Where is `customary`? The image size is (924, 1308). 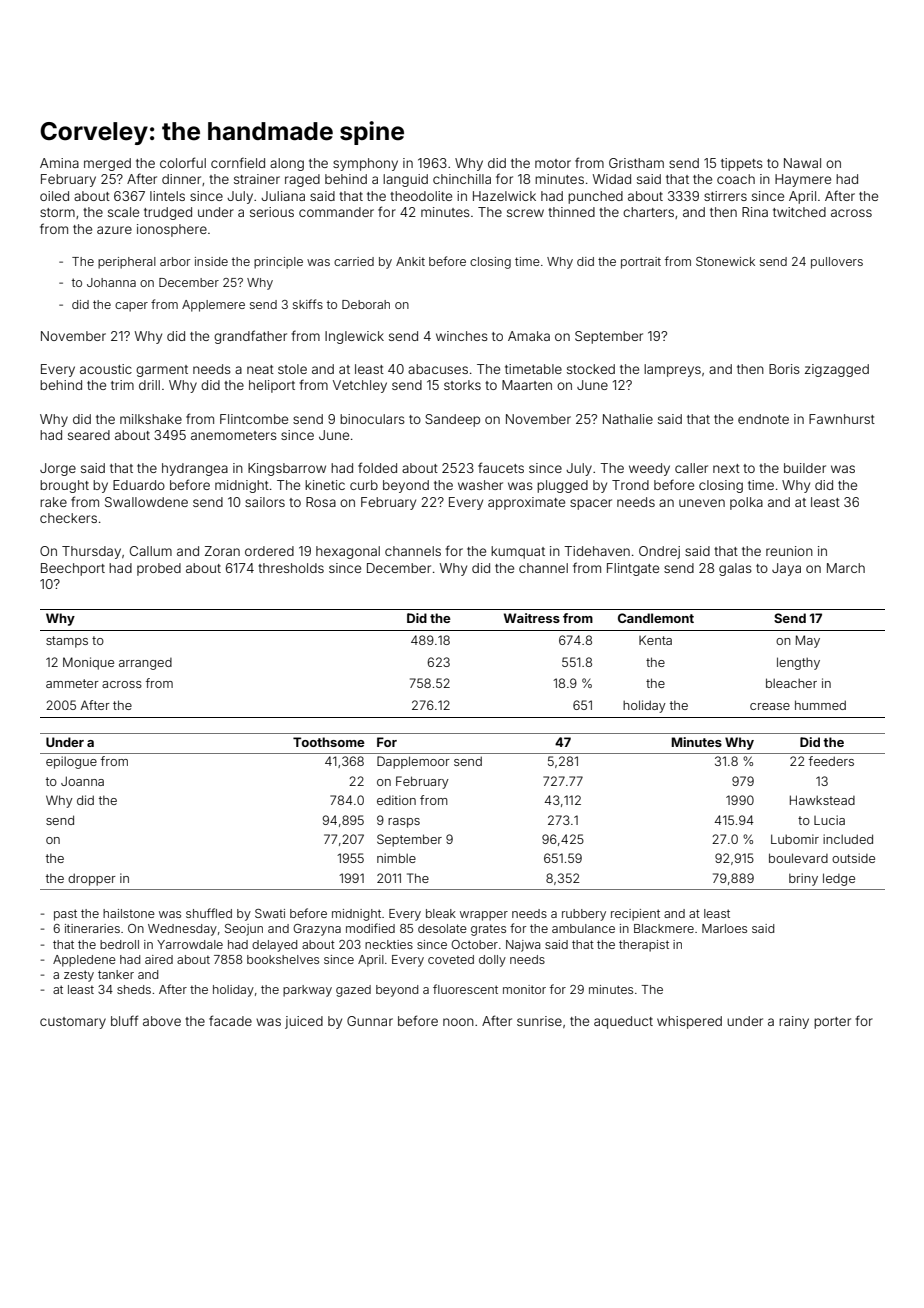 customary is located at coordinates (73, 1023).
